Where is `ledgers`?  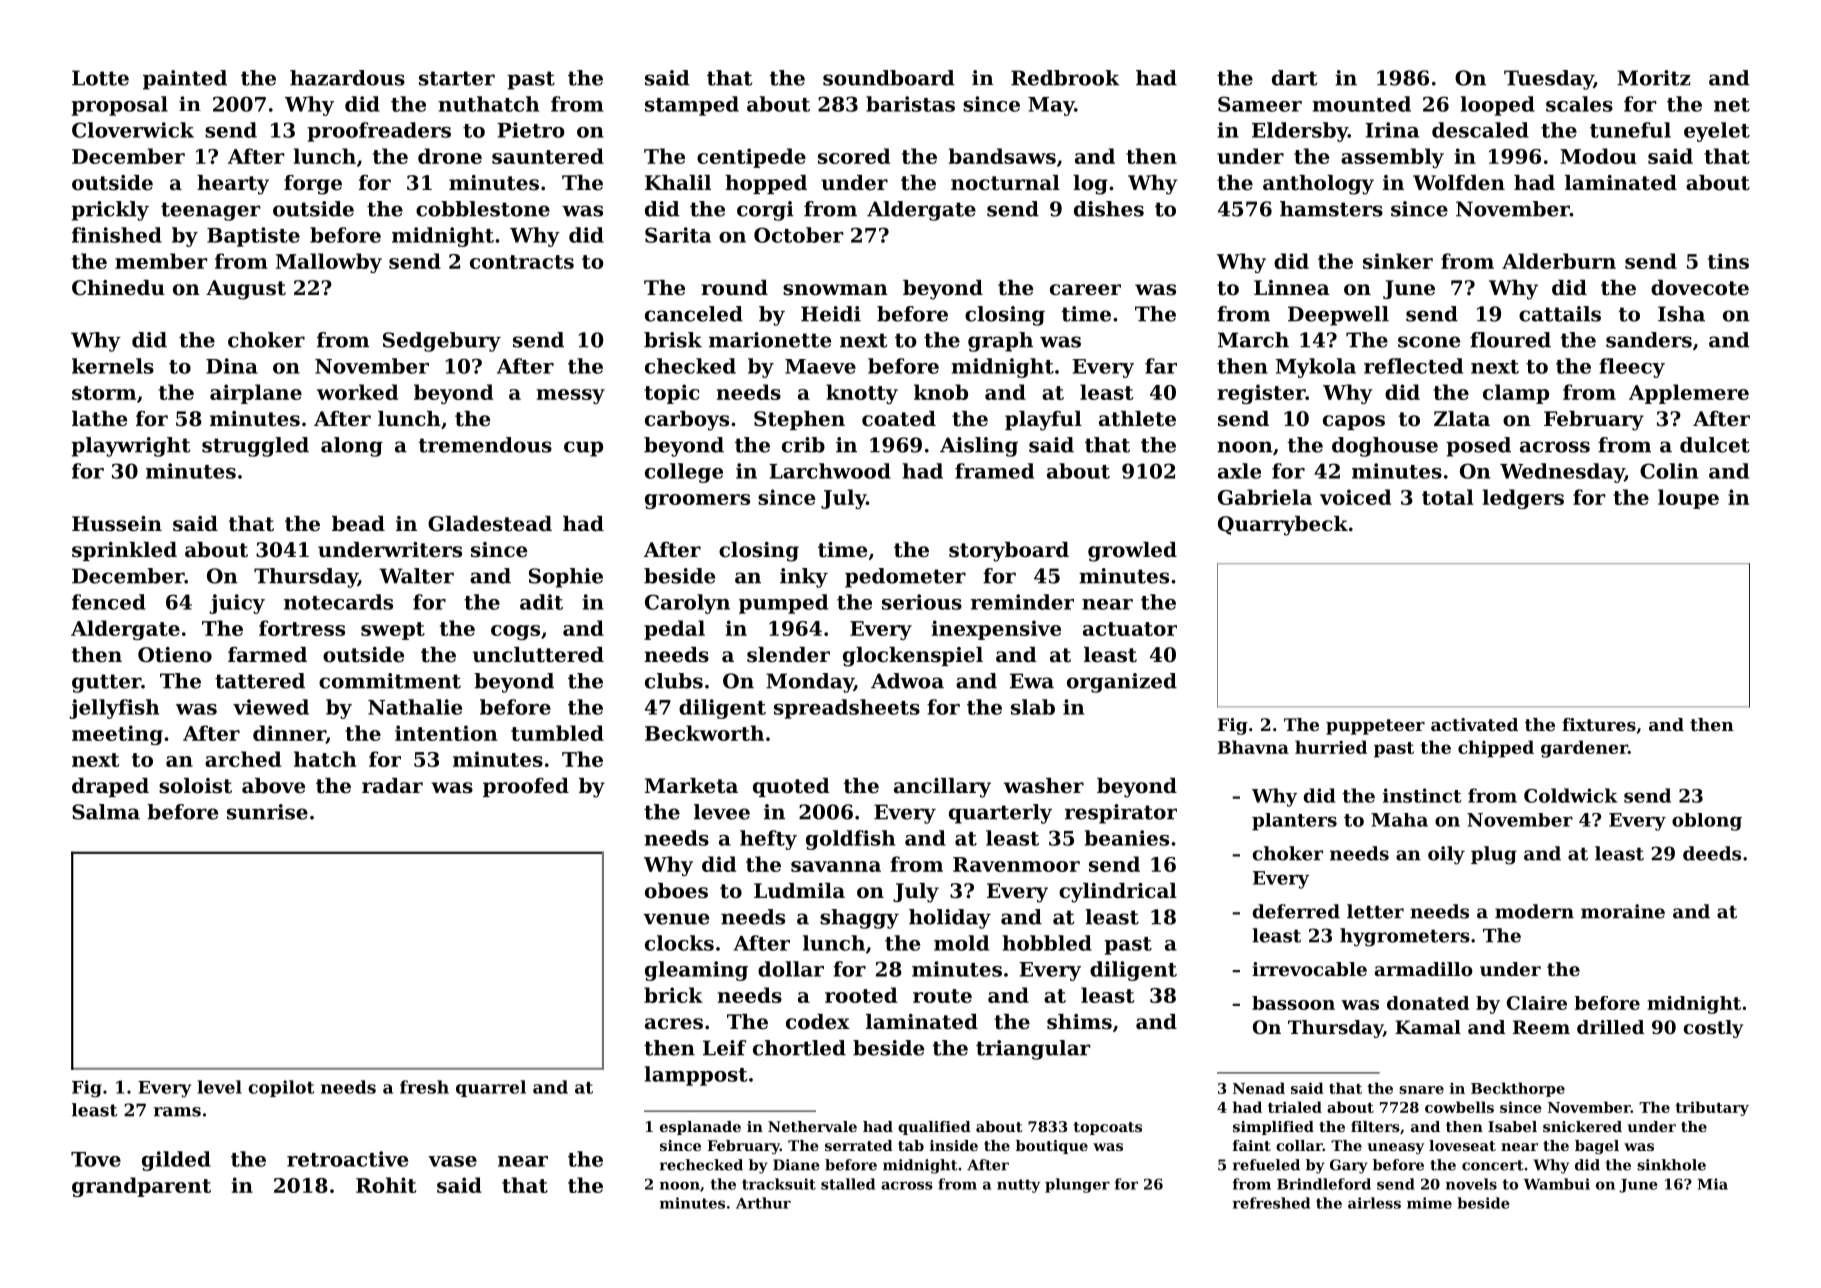 ledgers is located at coordinates (1523, 499).
